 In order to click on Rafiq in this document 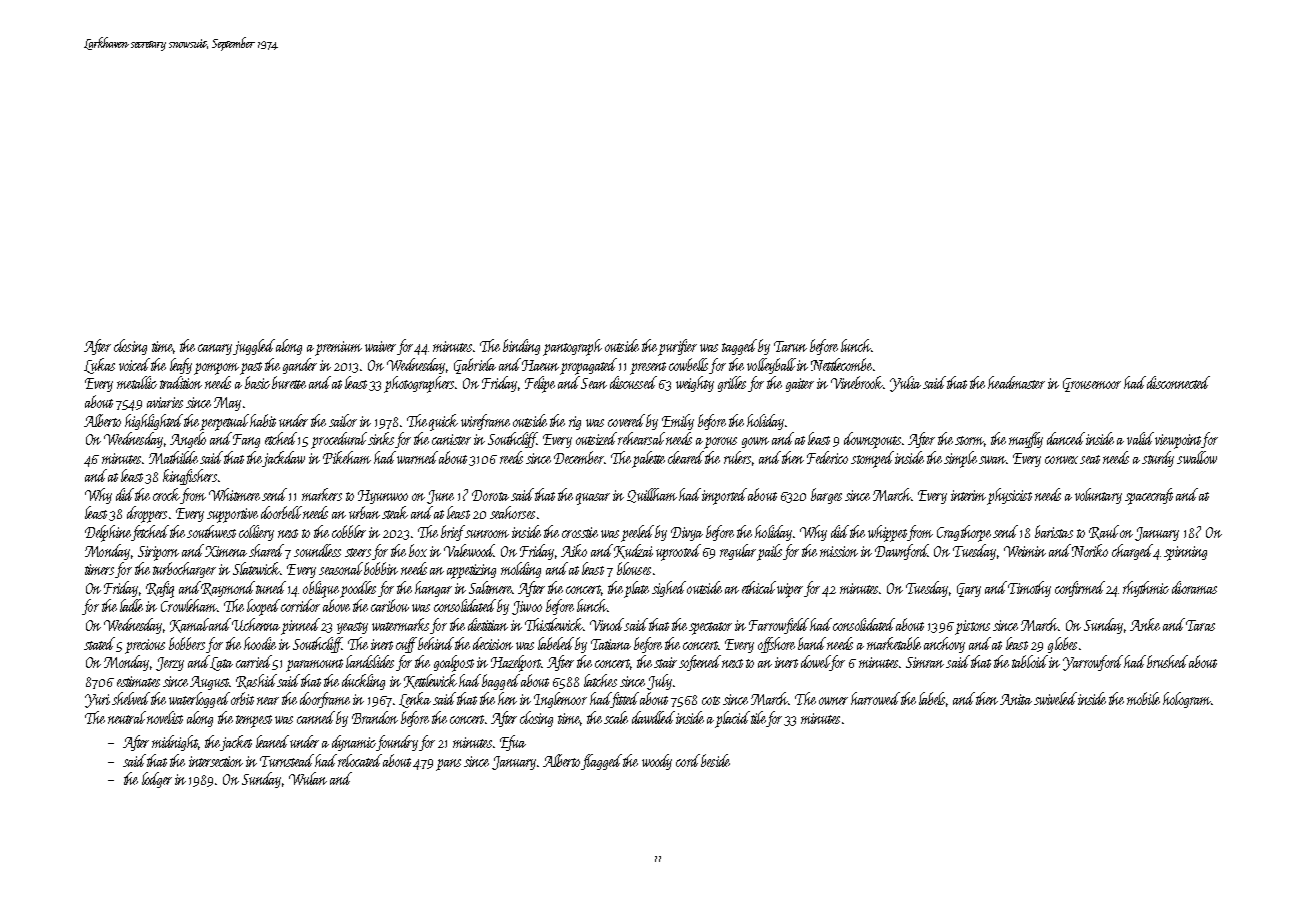, I will do `click(160, 589)`.
